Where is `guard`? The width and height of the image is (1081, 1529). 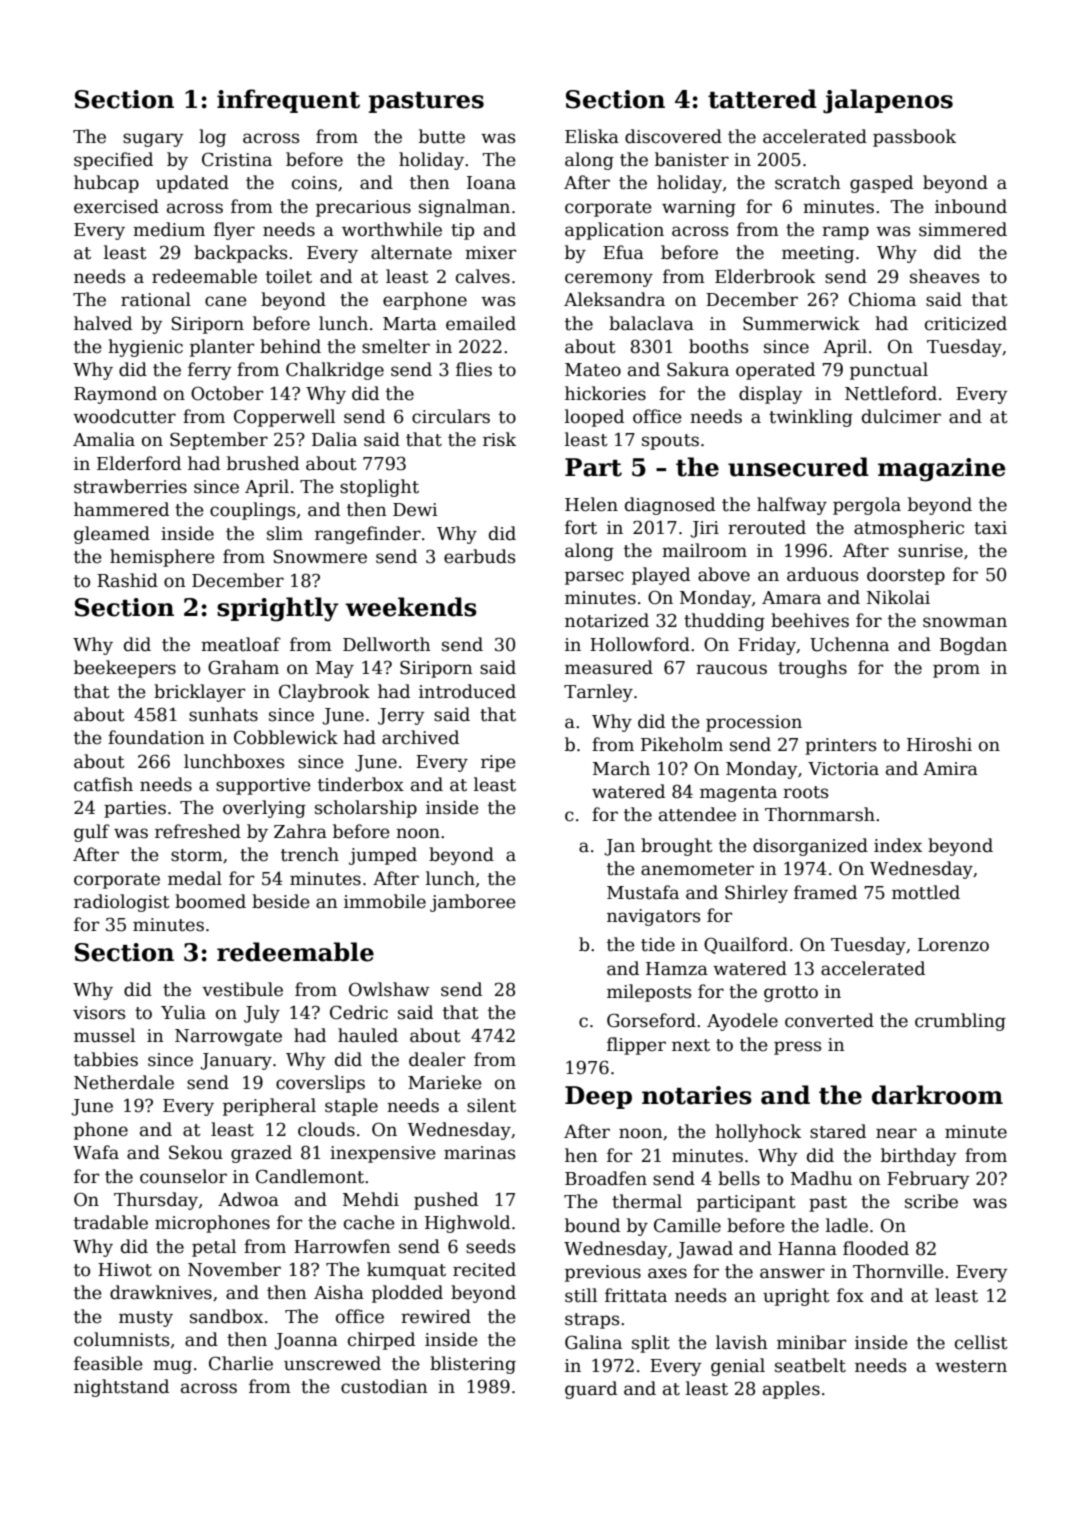
guard is located at coordinates (591, 1390).
